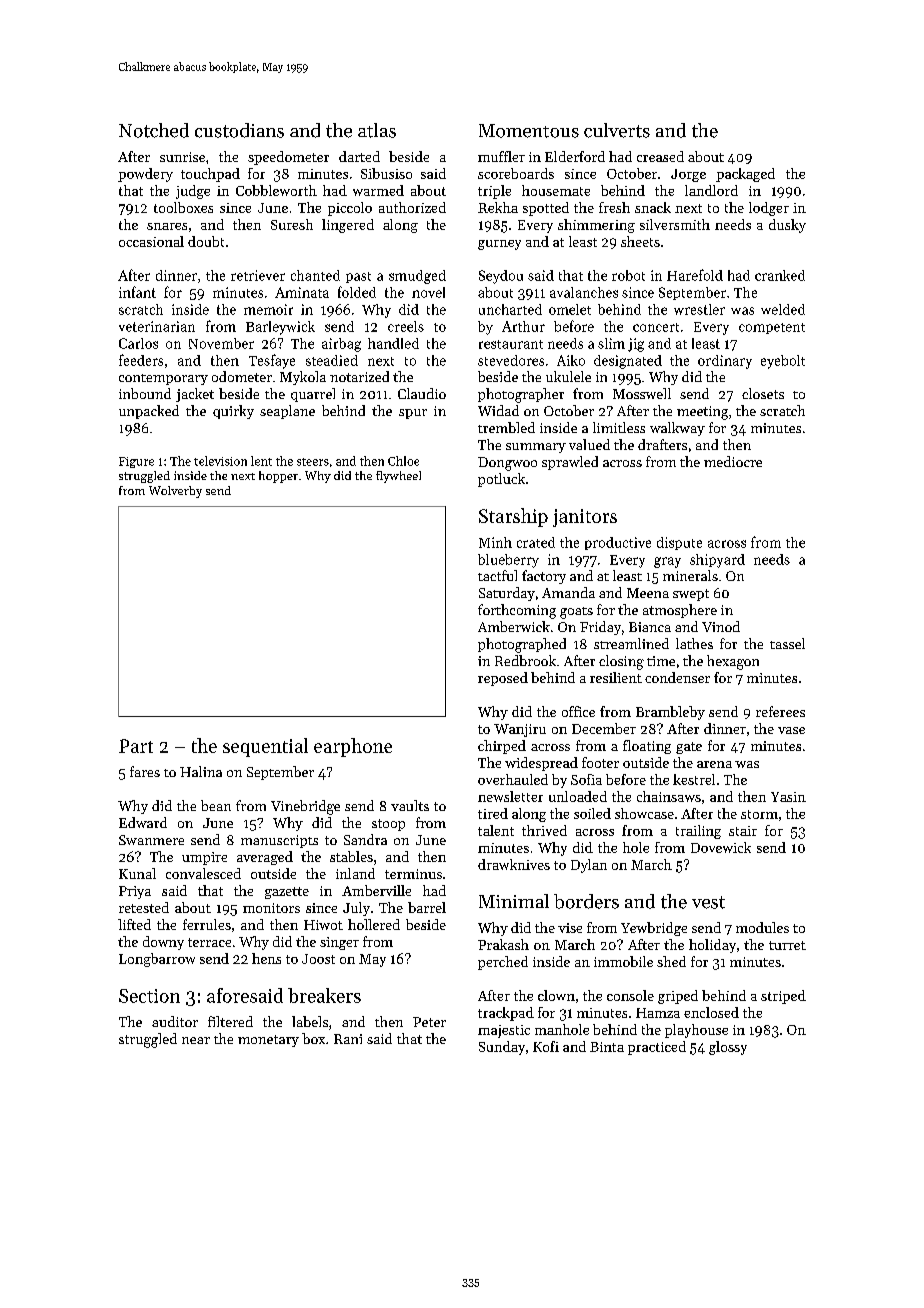 Image resolution: width=924 pixels, height=1308 pixels. What do you see at coordinates (149, 996) in the screenshot?
I see `Section` at bounding box center [149, 996].
